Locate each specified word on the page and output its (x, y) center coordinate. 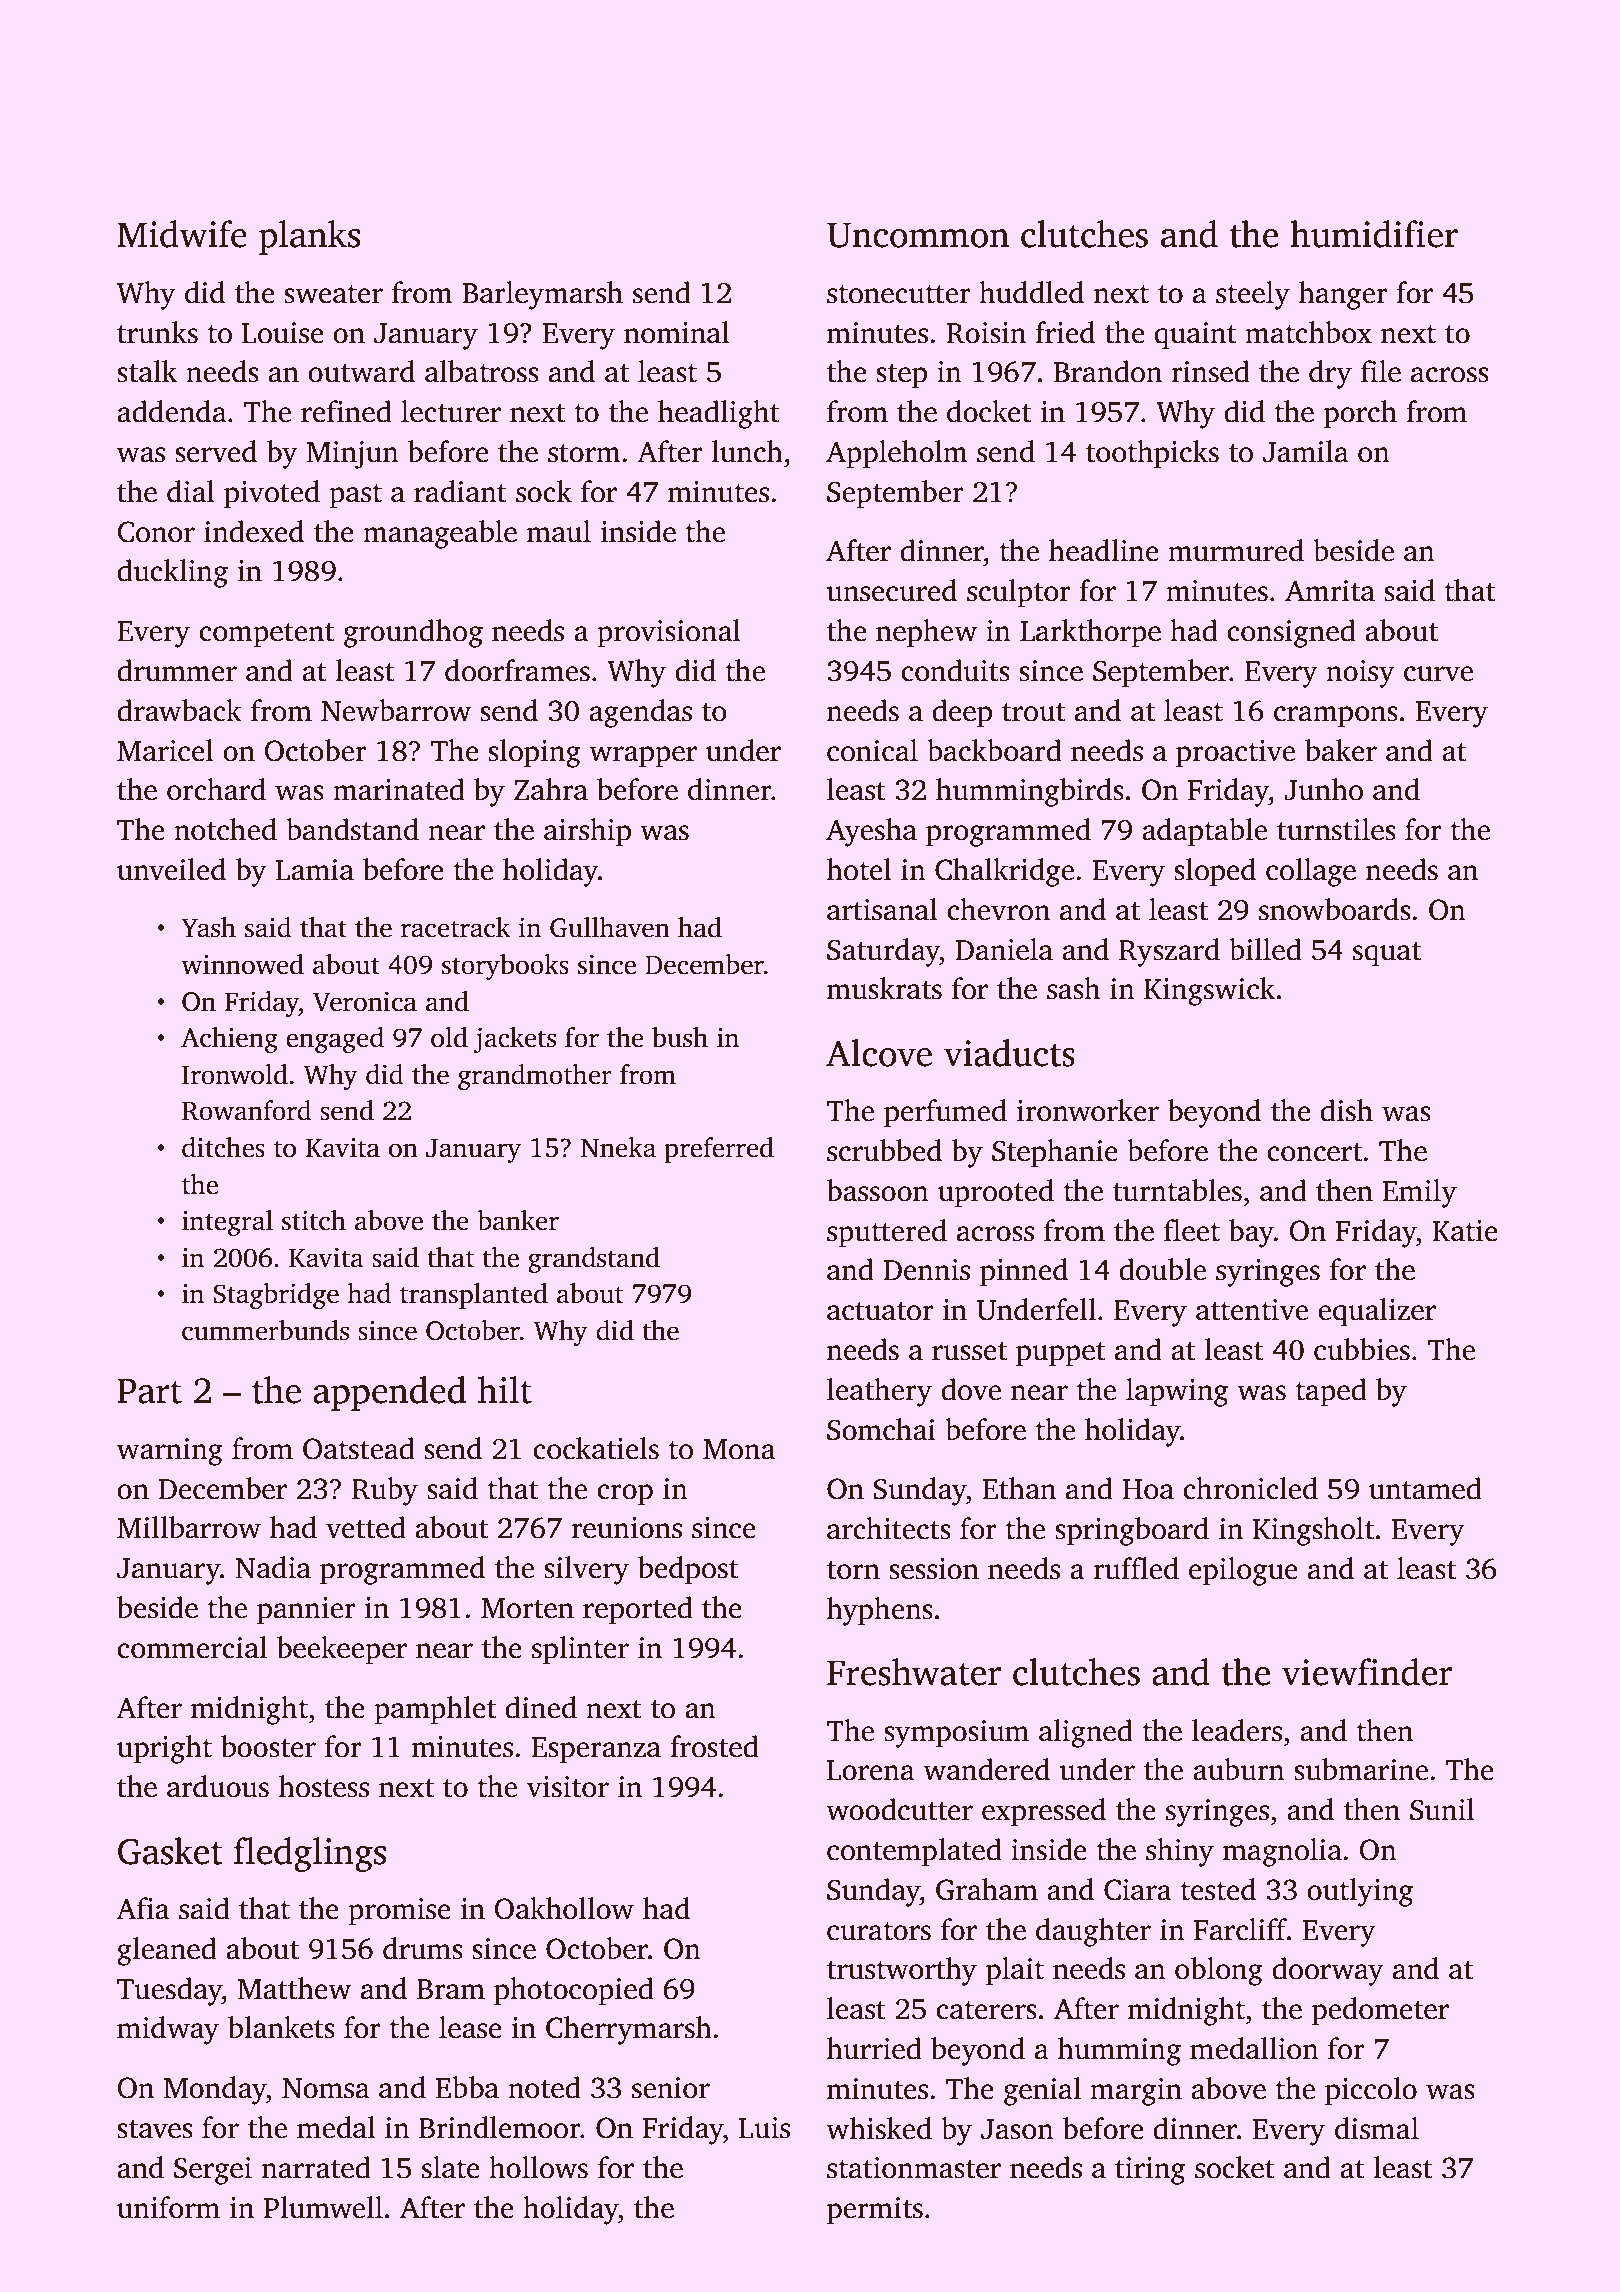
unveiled (171, 869)
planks (309, 237)
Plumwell (323, 2207)
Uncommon (918, 235)
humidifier (1374, 234)
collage (1311, 872)
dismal (1377, 2128)
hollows (538, 2167)
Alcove (879, 1053)
